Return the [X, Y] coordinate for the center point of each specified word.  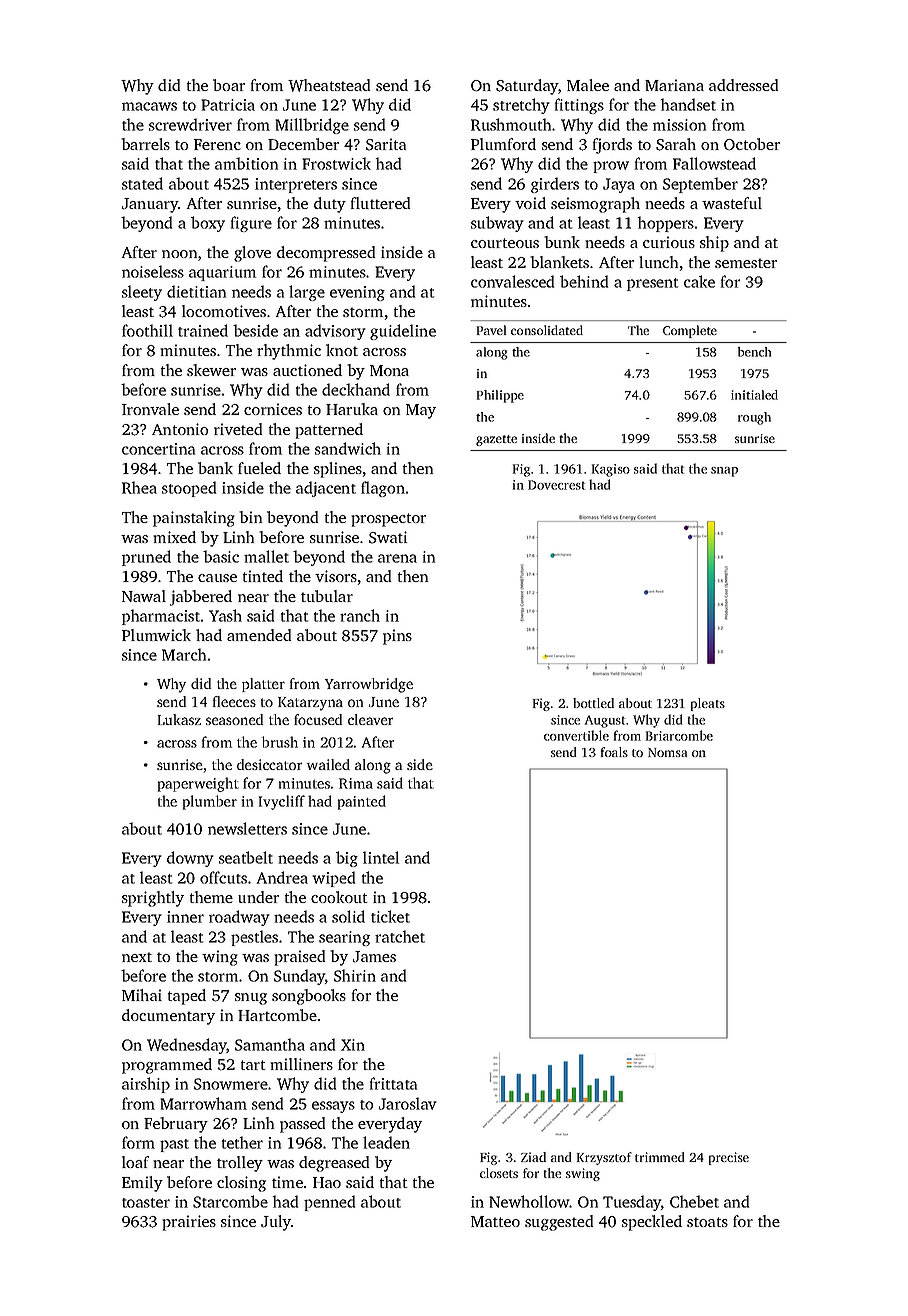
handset [688, 104]
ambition [246, 163]
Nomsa [667, 752]
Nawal [144, 596]
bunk [562, 242]
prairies [189, 1223]
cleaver [370, 719]
